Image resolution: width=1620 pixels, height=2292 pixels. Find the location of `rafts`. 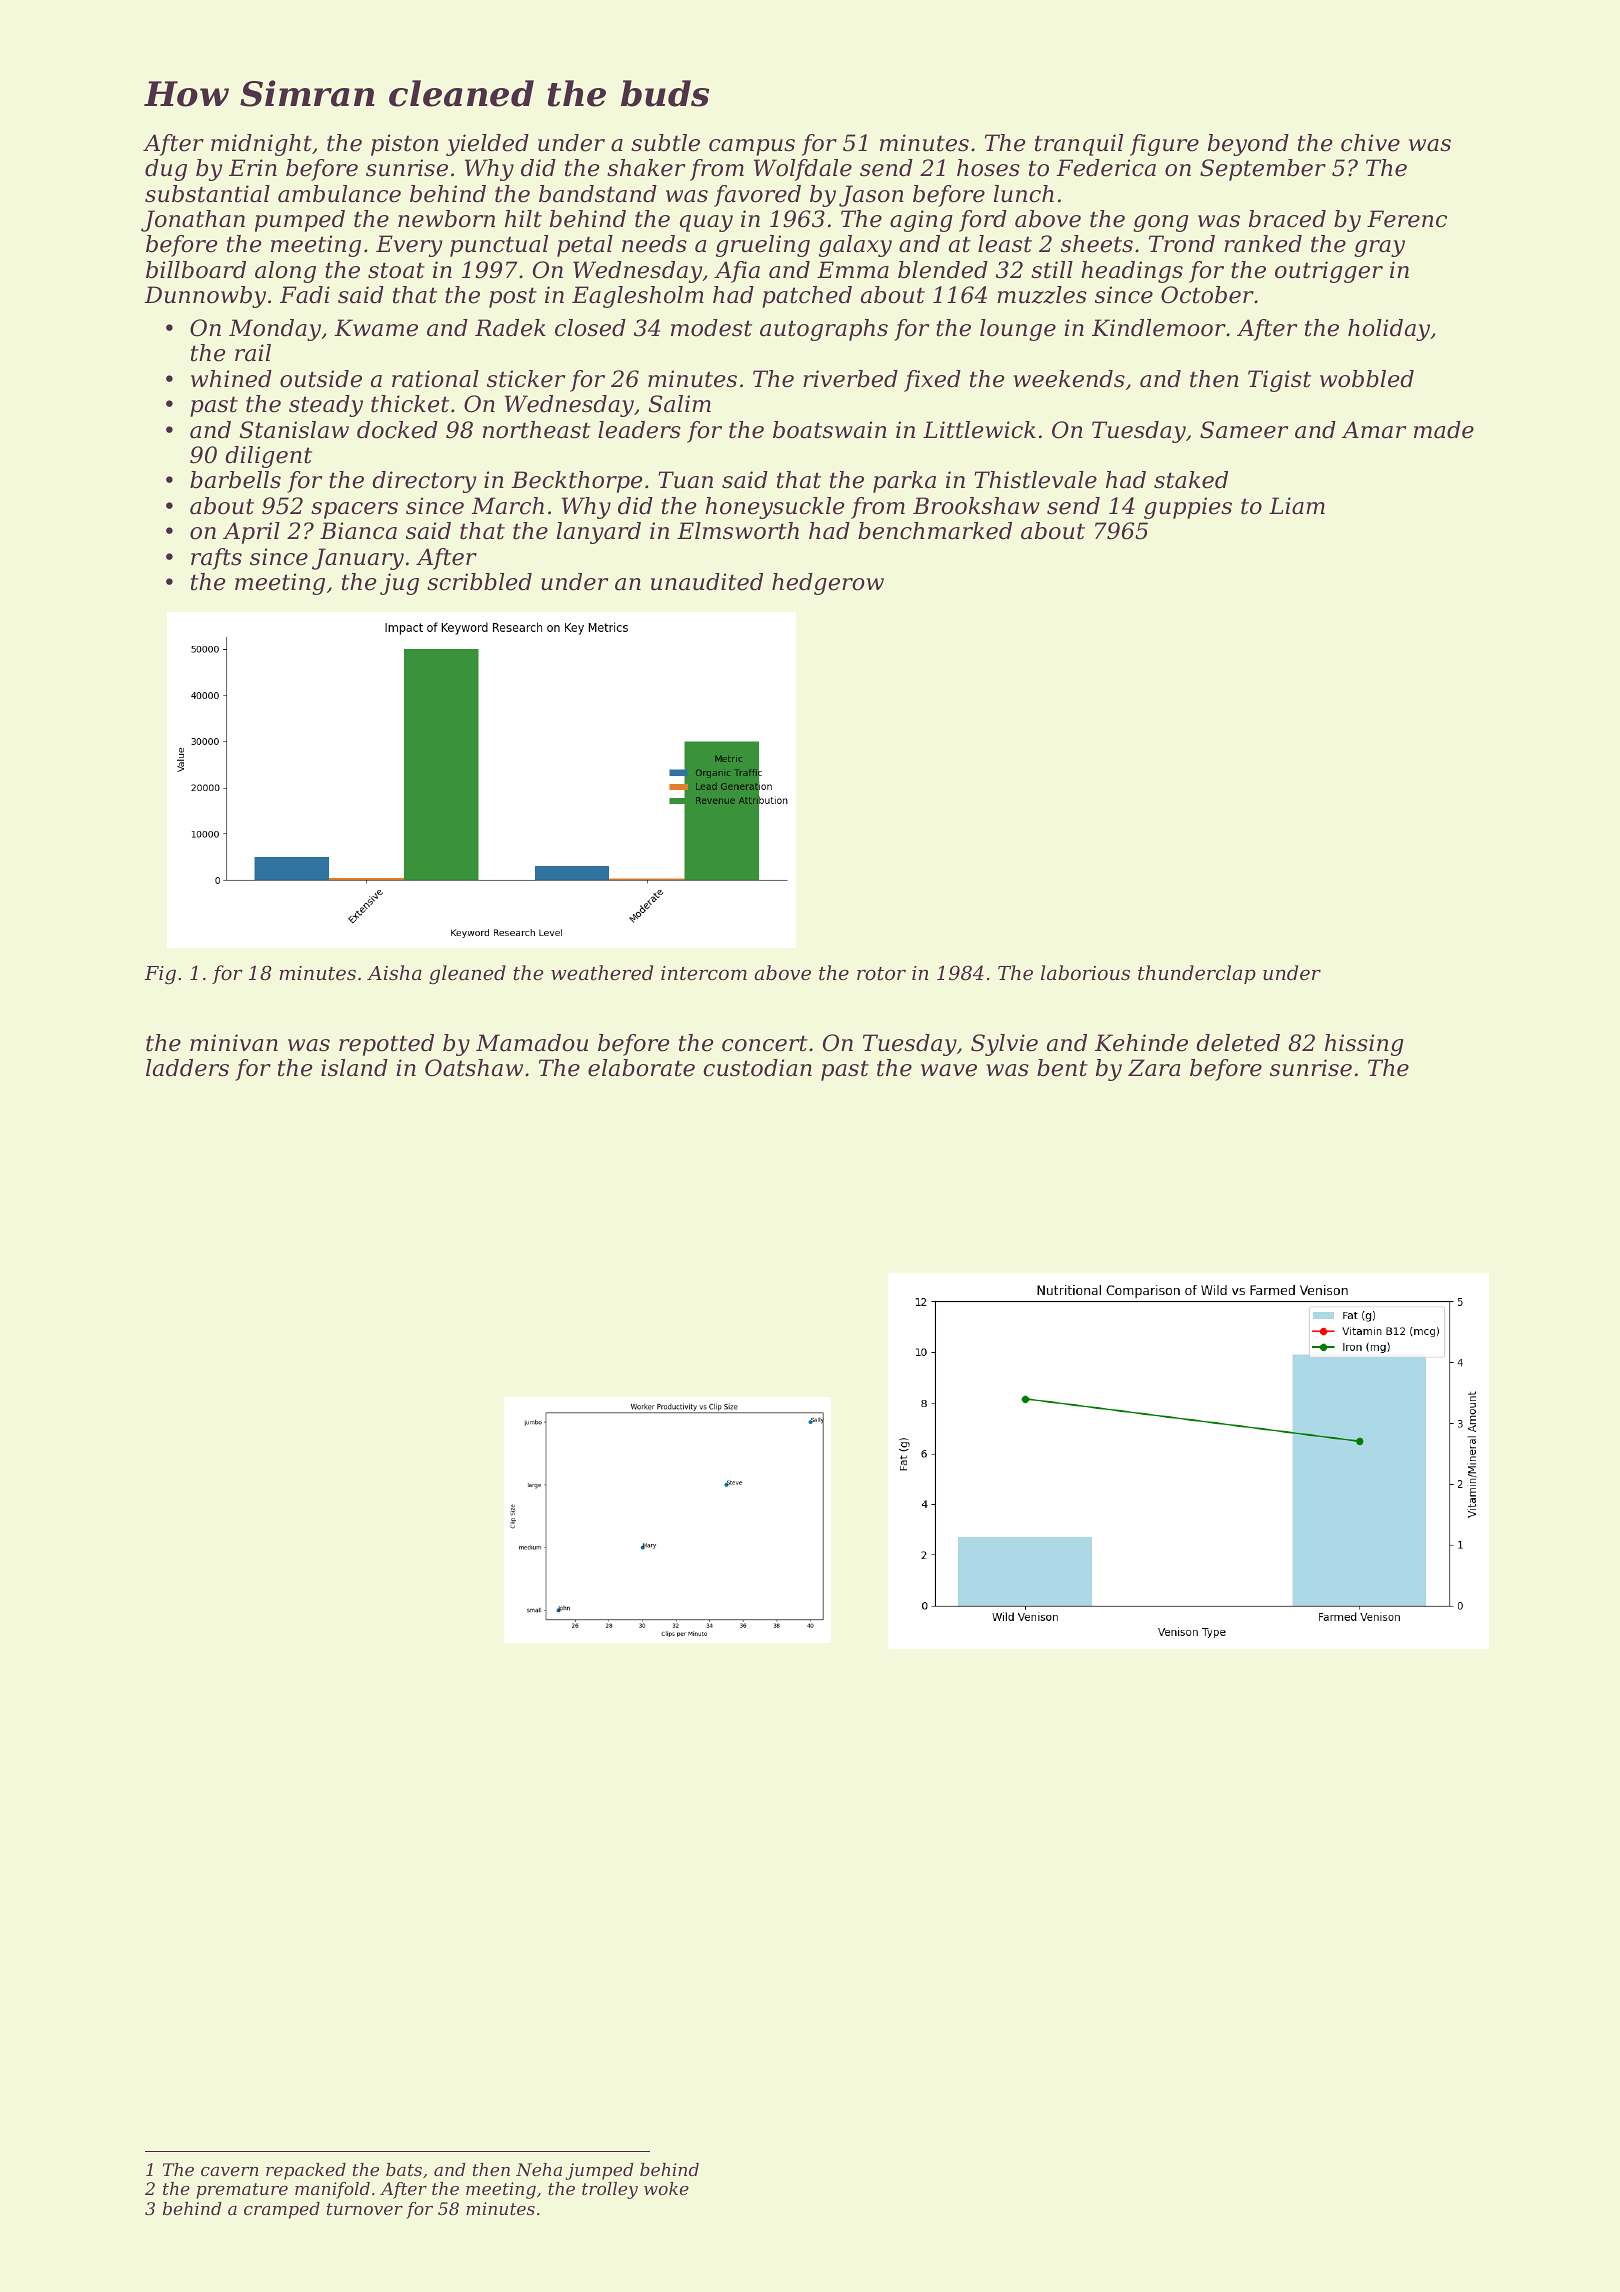

rafts is located at coordinates (216, 559).
